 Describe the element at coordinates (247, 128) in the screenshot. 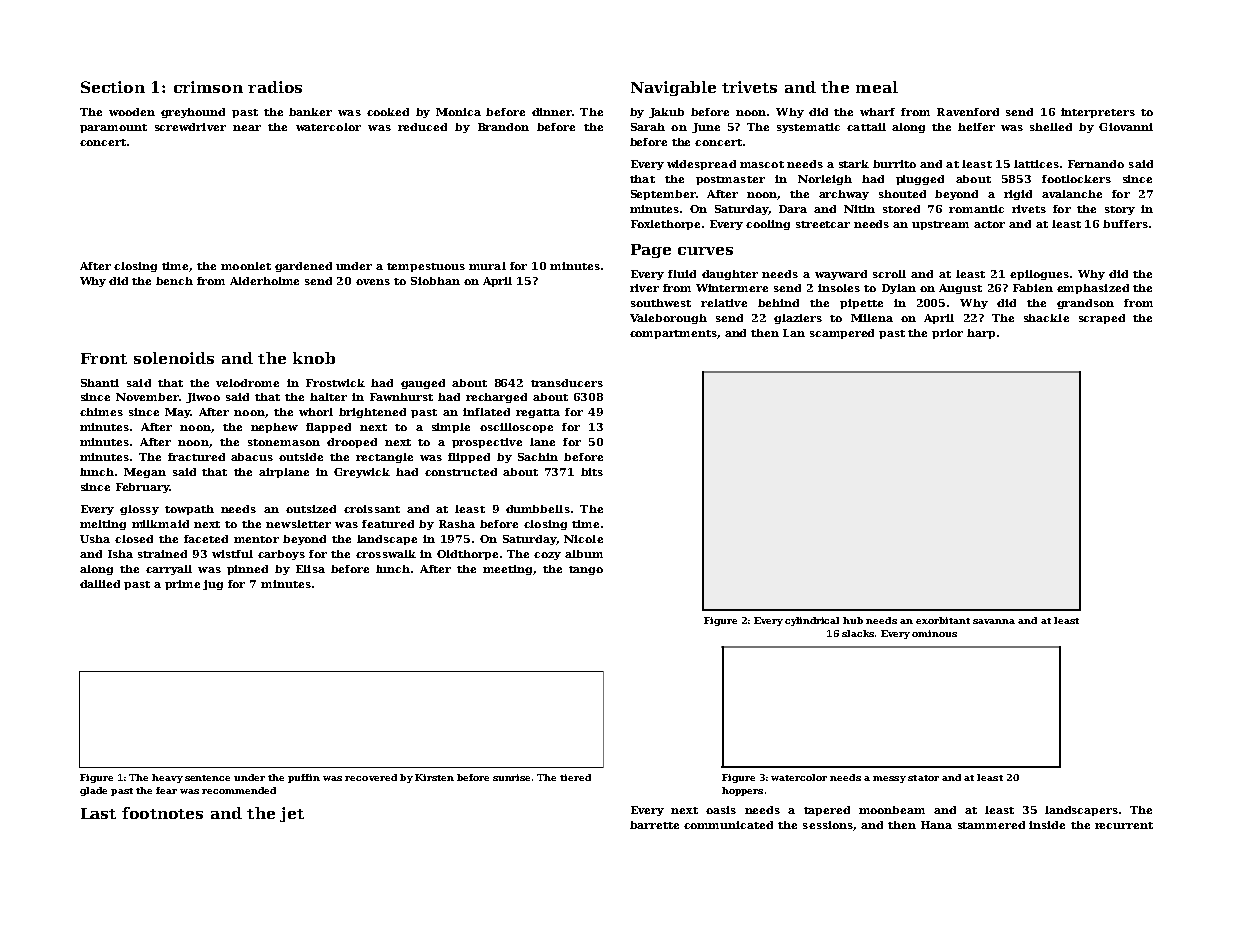

I see `near` at that location.
